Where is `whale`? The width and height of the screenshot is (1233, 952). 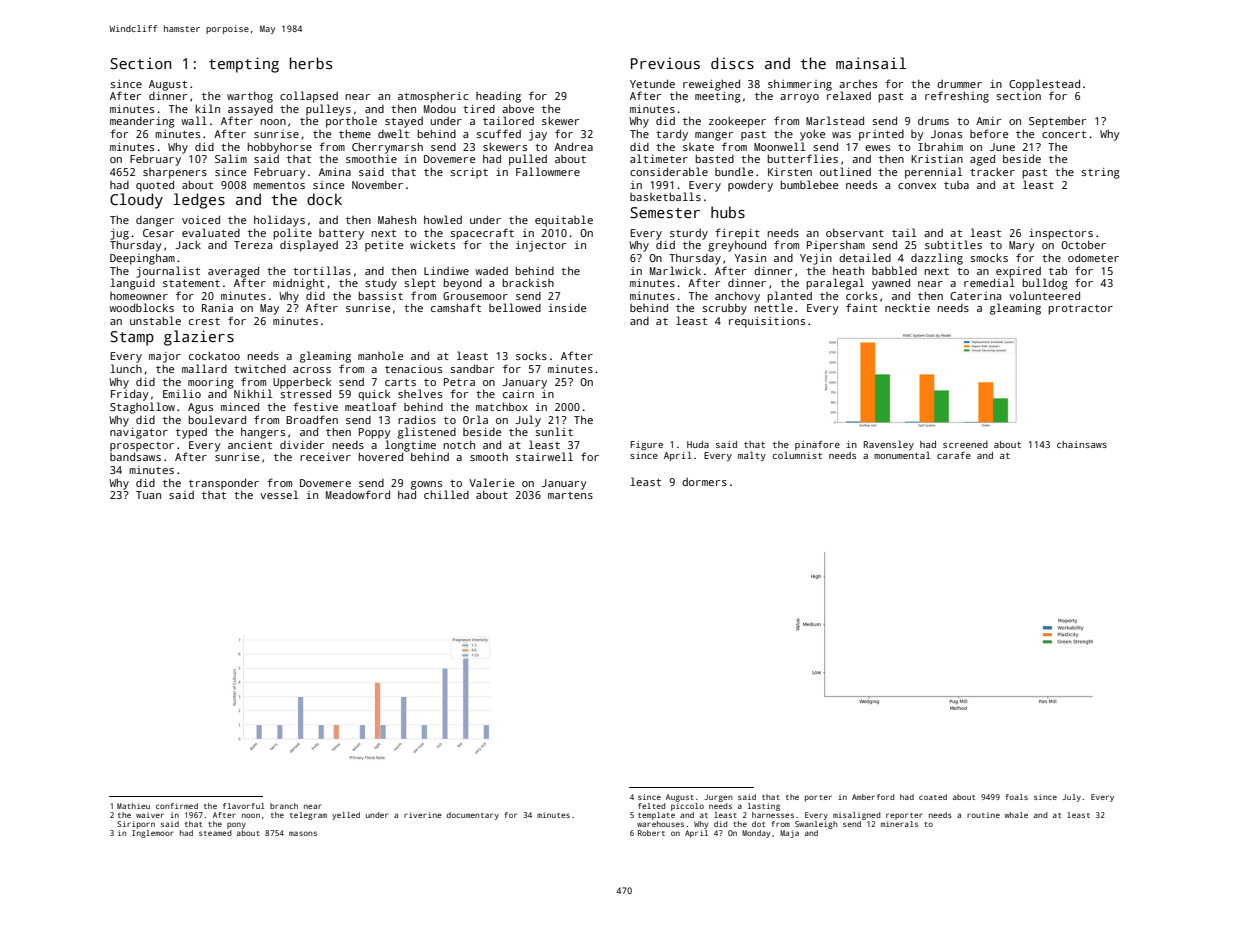 whale is located at coordinates (1016, 815).
